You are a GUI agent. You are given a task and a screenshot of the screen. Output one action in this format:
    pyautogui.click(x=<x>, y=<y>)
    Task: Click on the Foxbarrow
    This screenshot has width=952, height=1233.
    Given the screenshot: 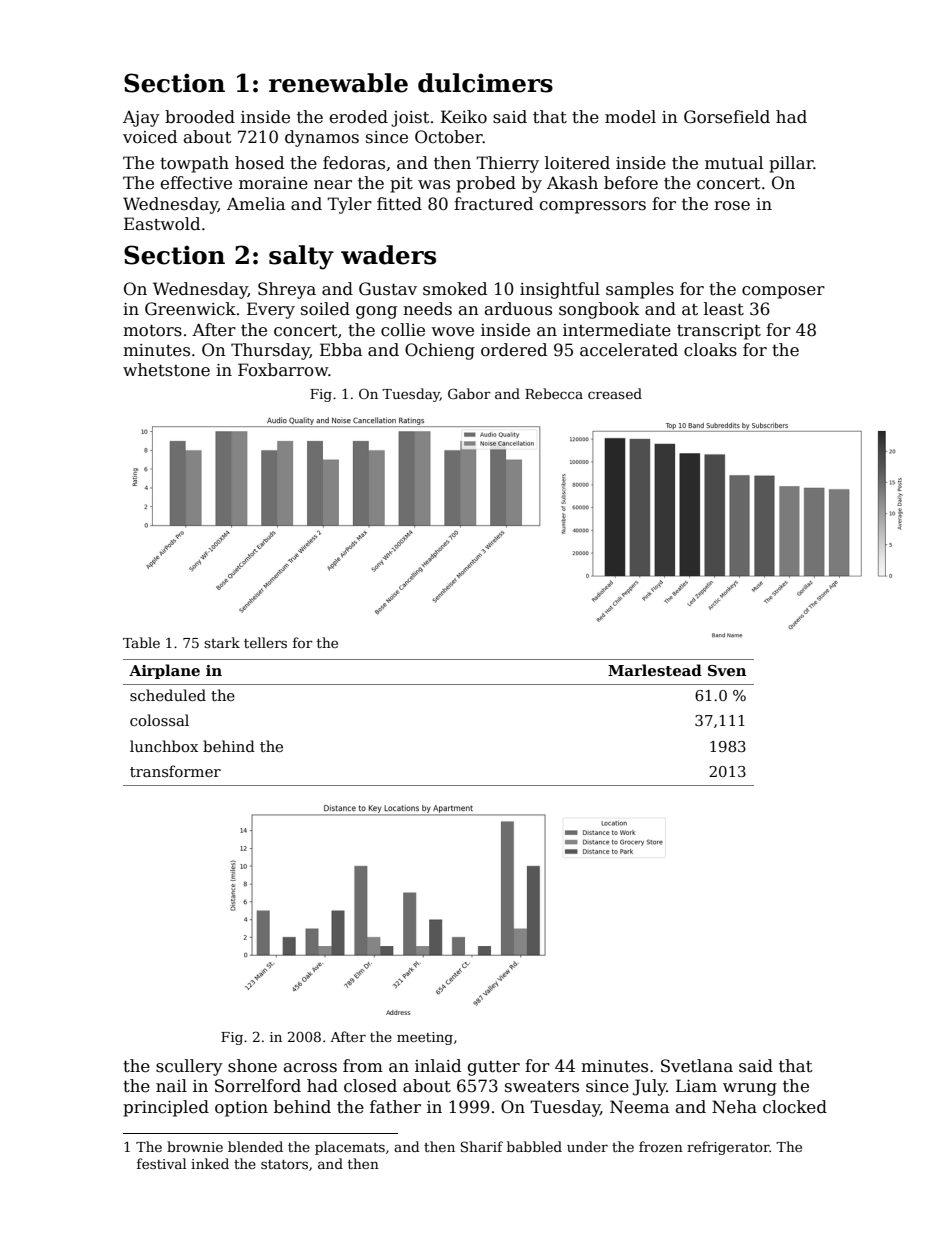 What is the action you would take?
    pyautogui.click(x=283, y=370)
